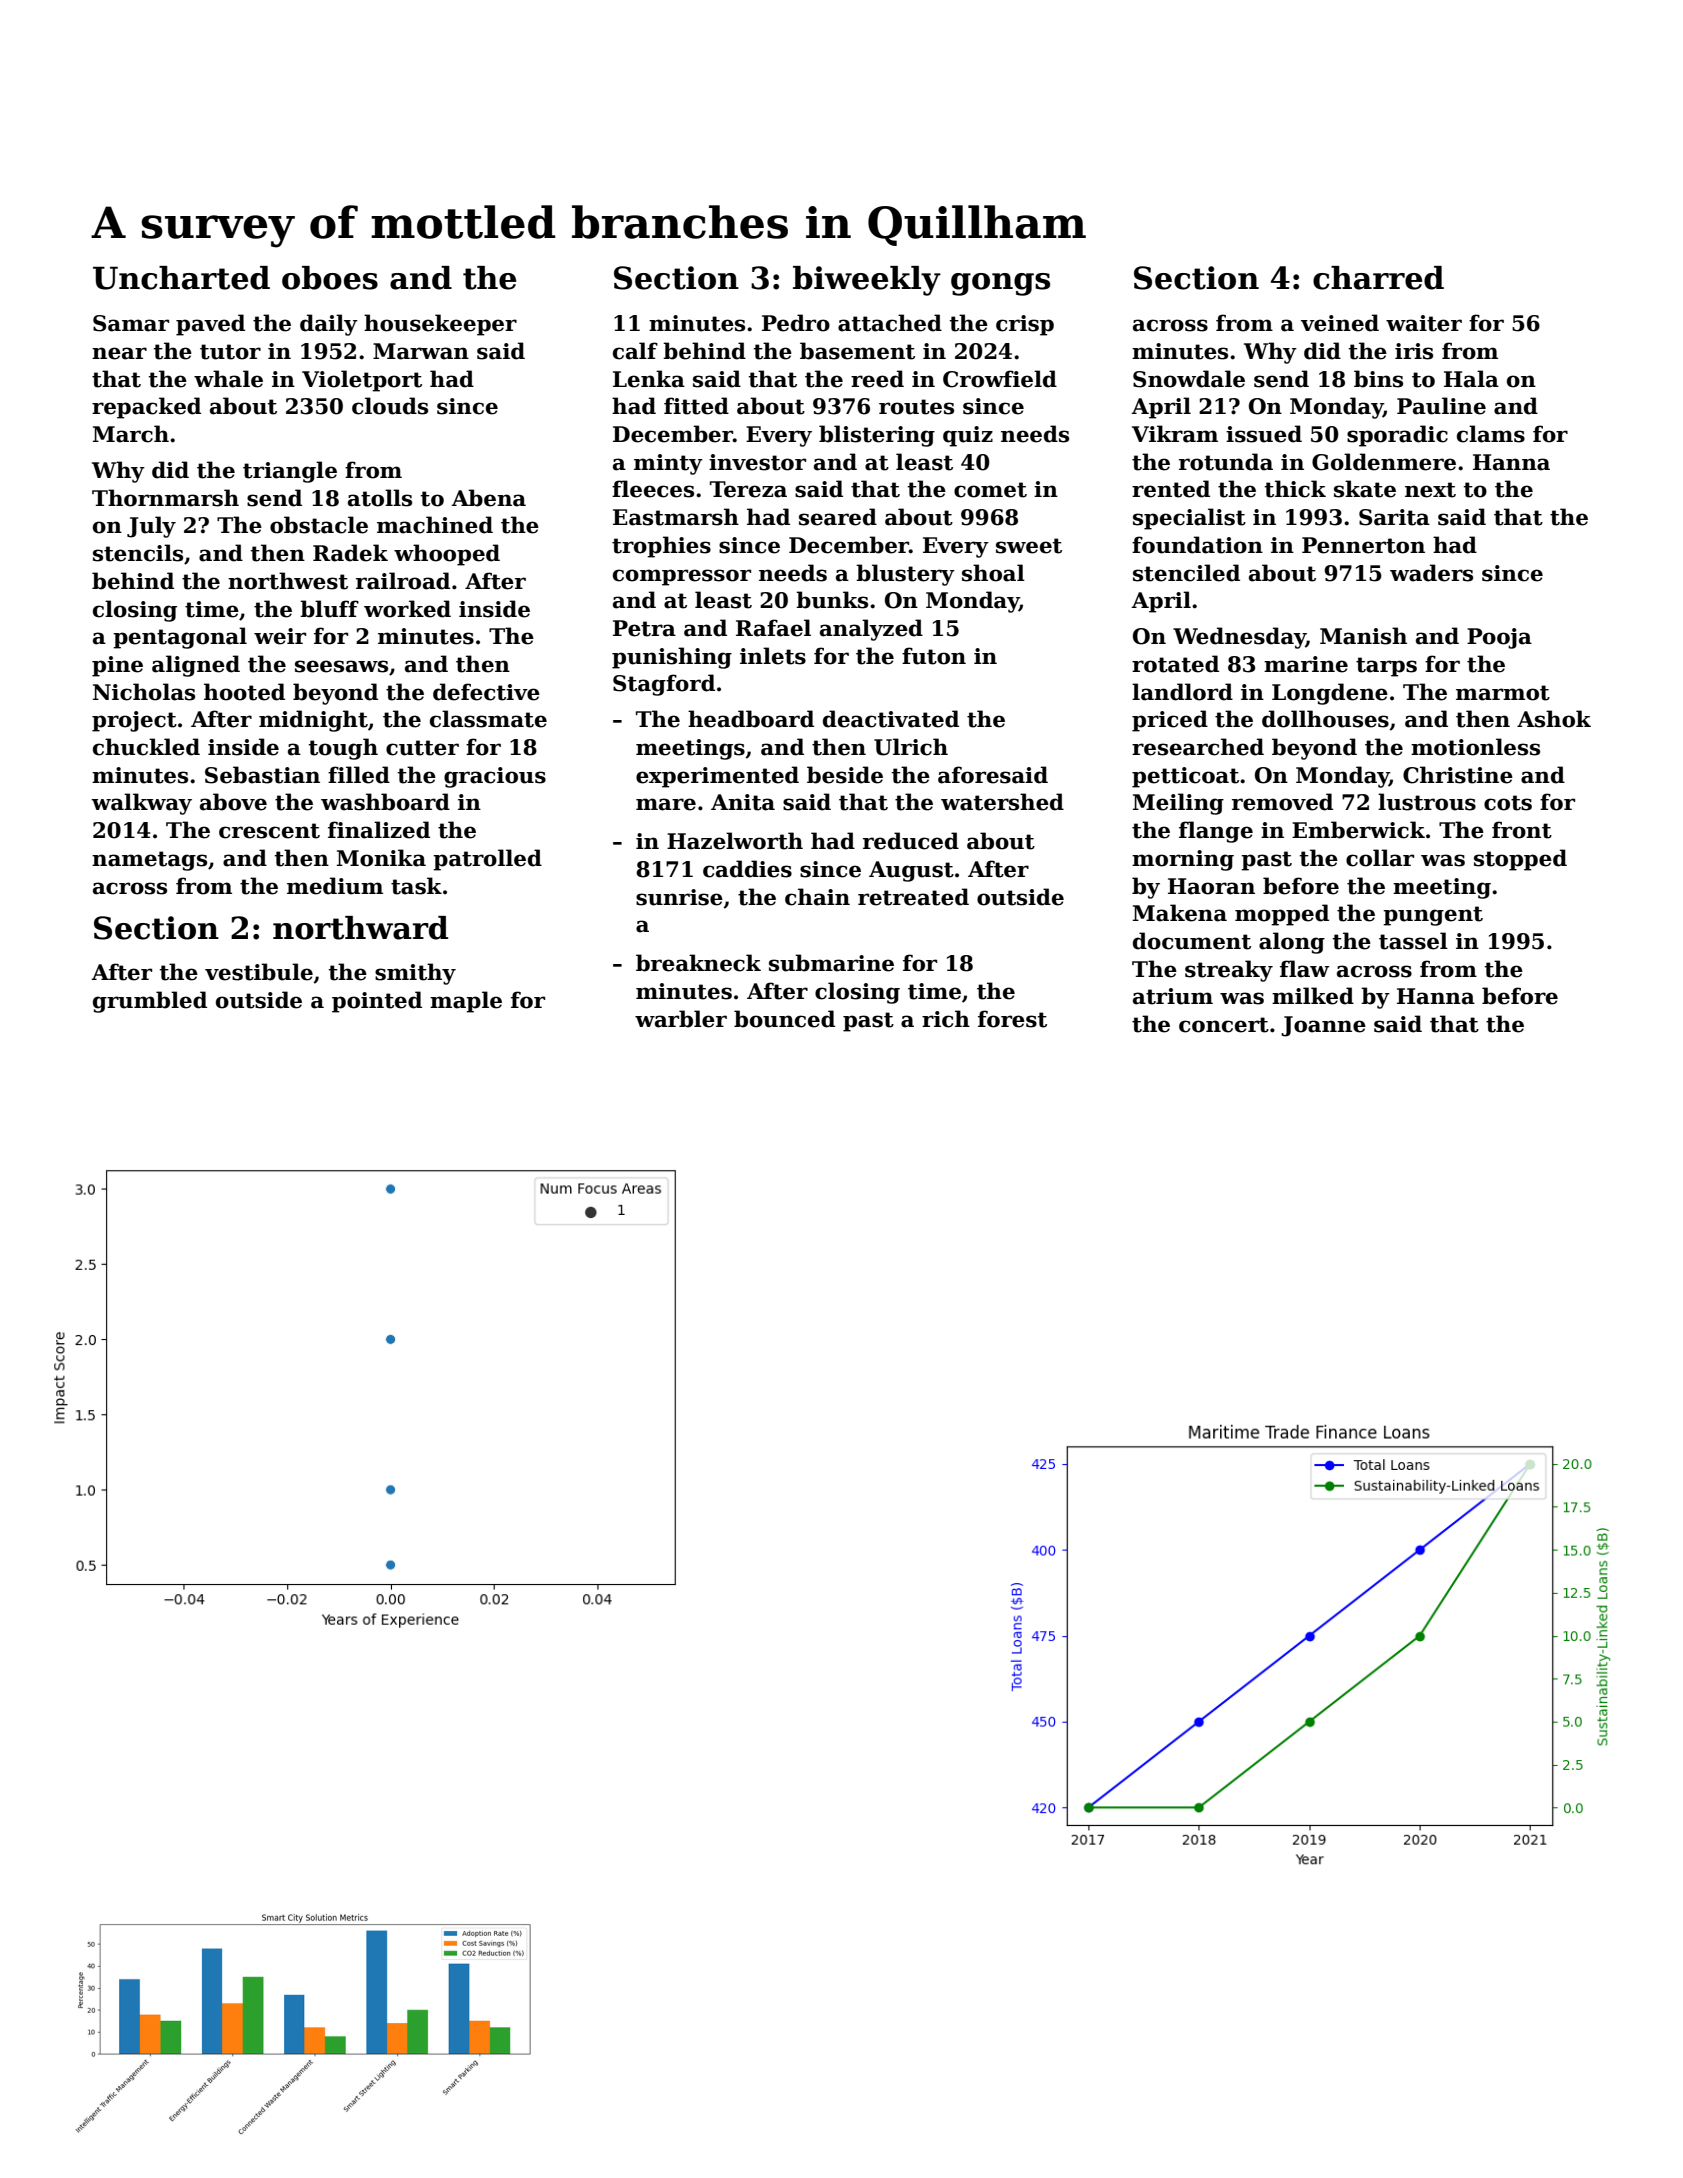 The width and height of the page is (1683, 2178). Describe the element at coordinates (661, 547) in the page. I see `trophies` at that location.
